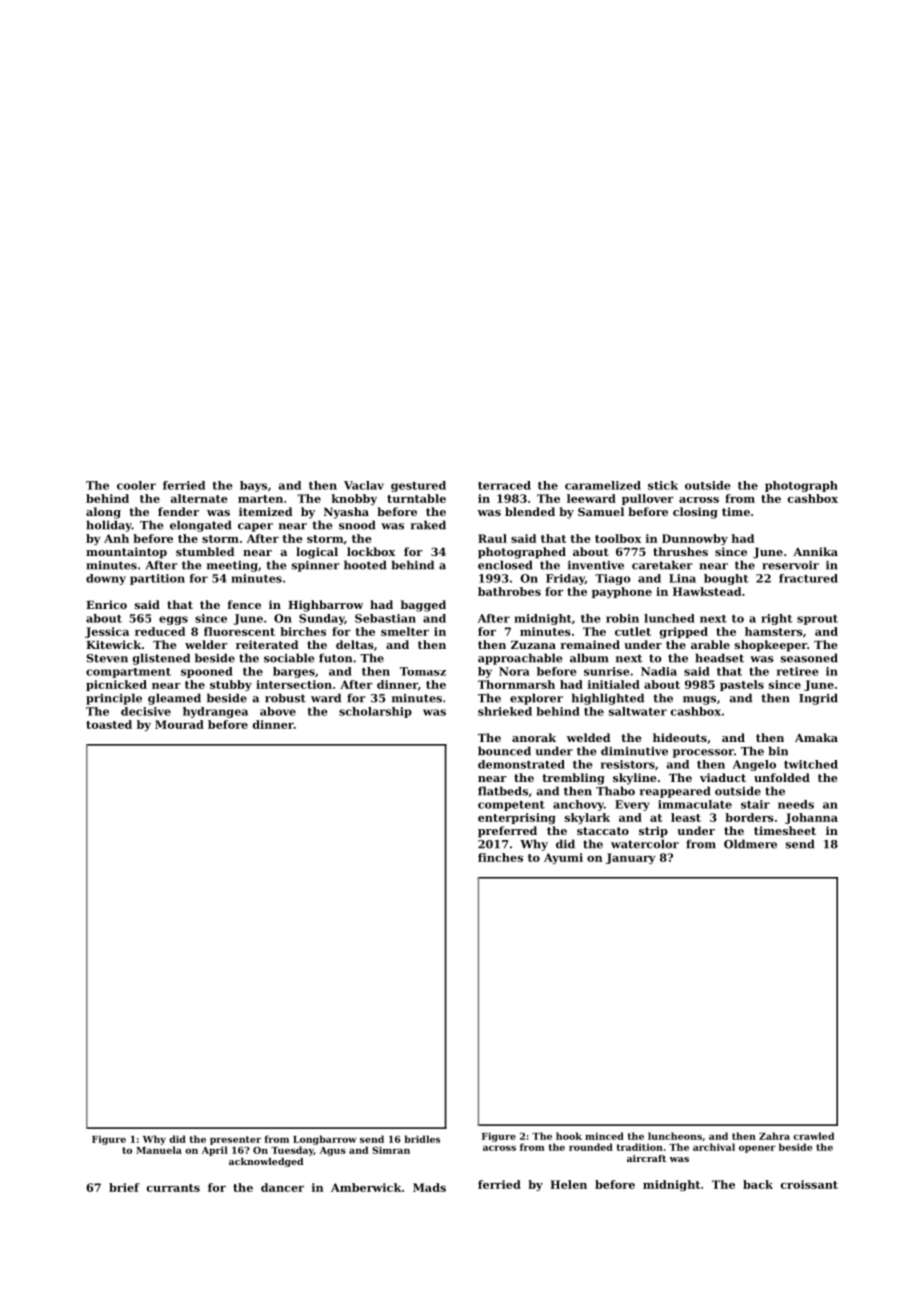 This page has width=924, height=1308. Describe the element at coordinates (818, 699) in the page. I see `Ingrid` at that location.
